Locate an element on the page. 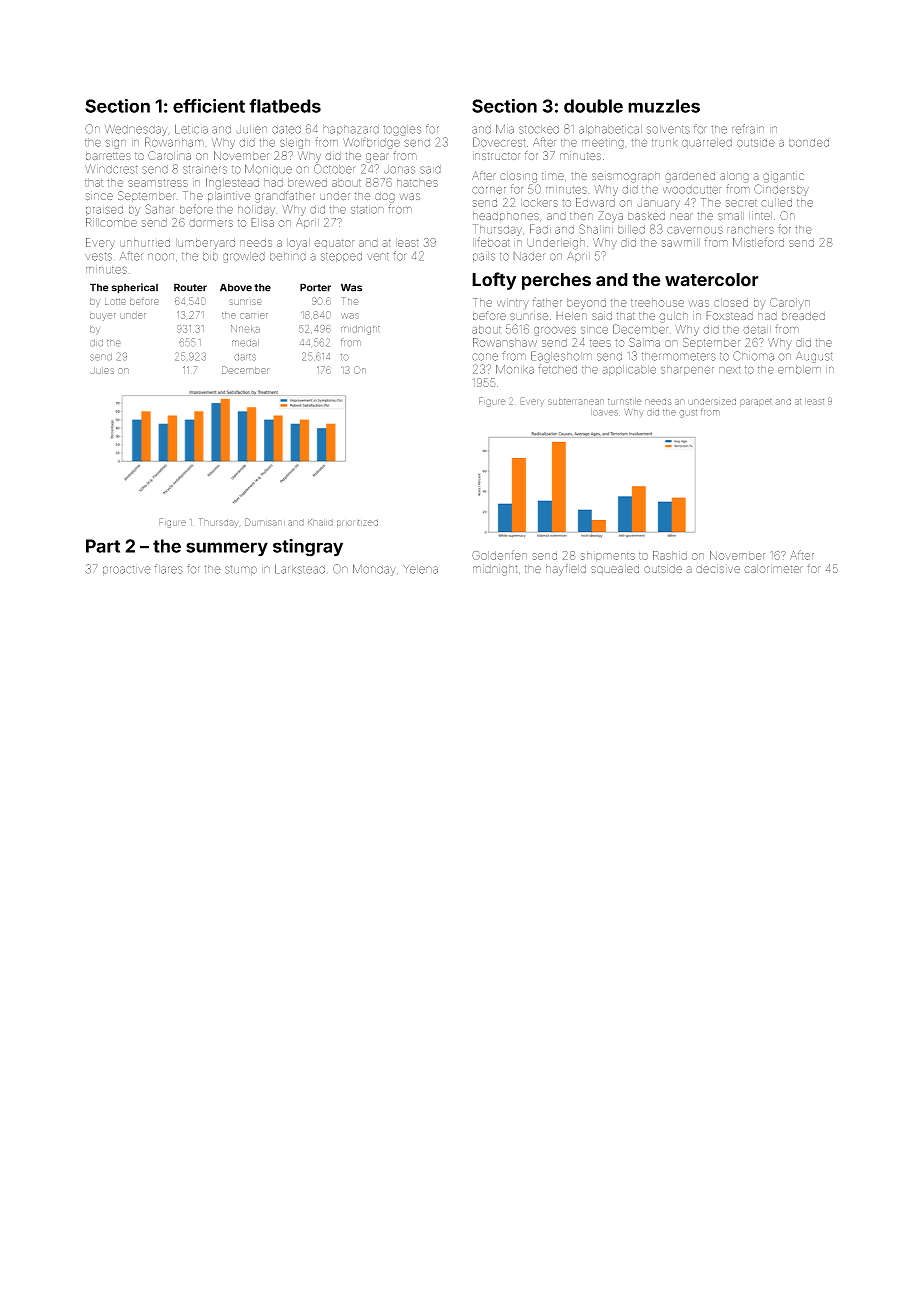 The image size is (924, 1308). muzzles is located at coordinates (664, 106).
